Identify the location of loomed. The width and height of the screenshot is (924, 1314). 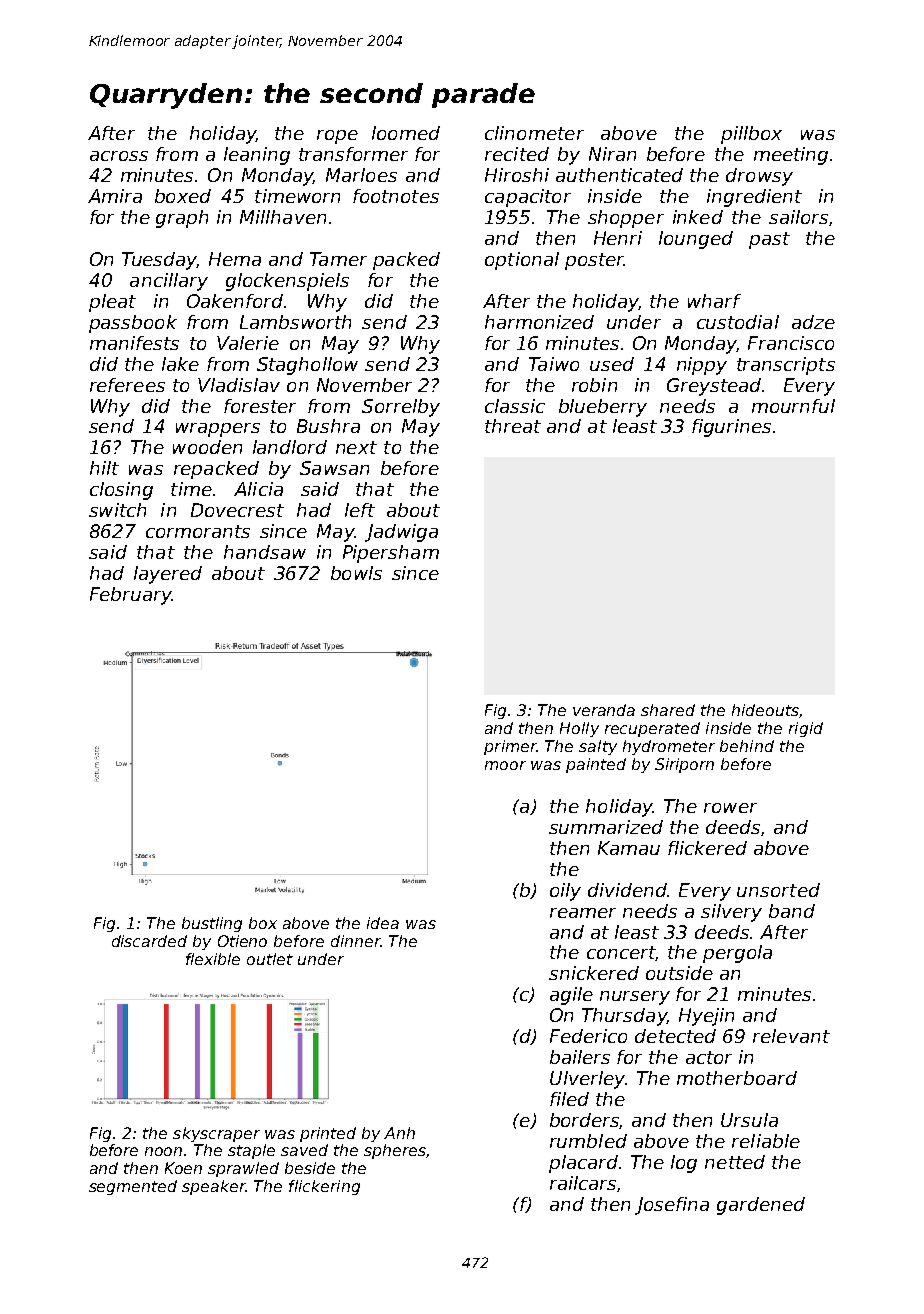
(406, 133).
